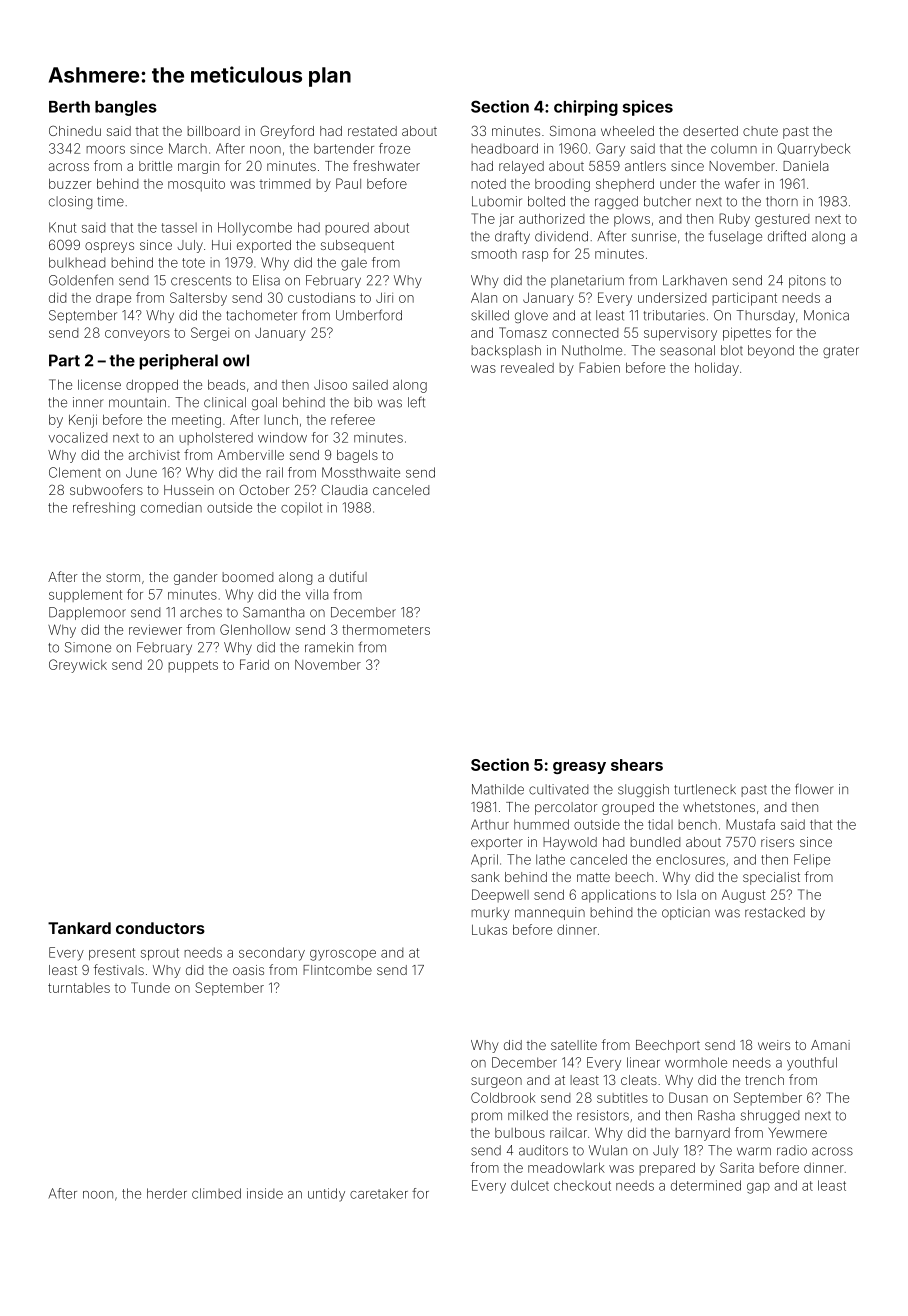 The image size is (908, 1316). I want to click on flower, so click(814, 789).
